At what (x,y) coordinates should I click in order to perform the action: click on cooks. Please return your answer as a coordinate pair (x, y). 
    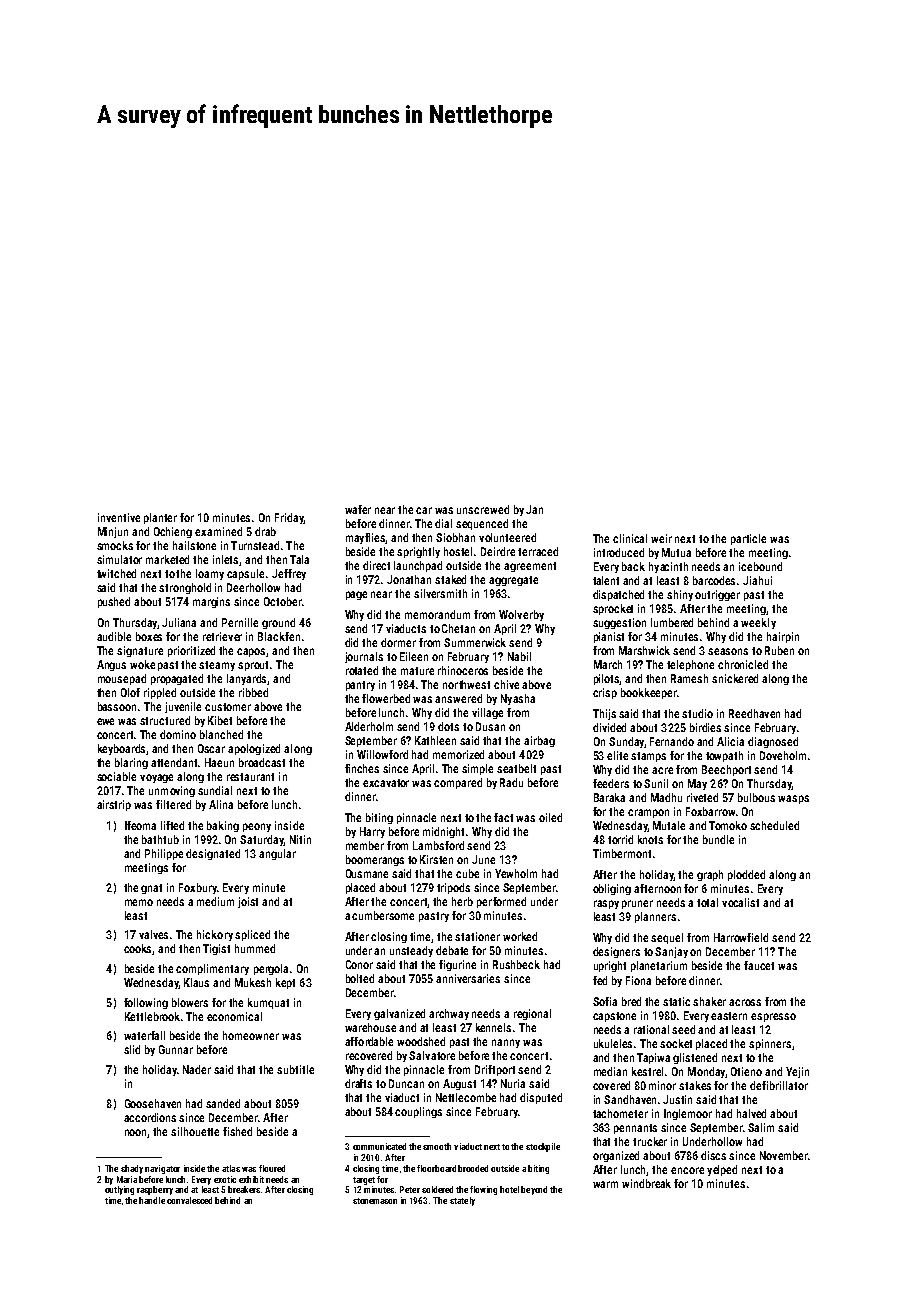
    Looking at the image, I should click on (138, 949).
